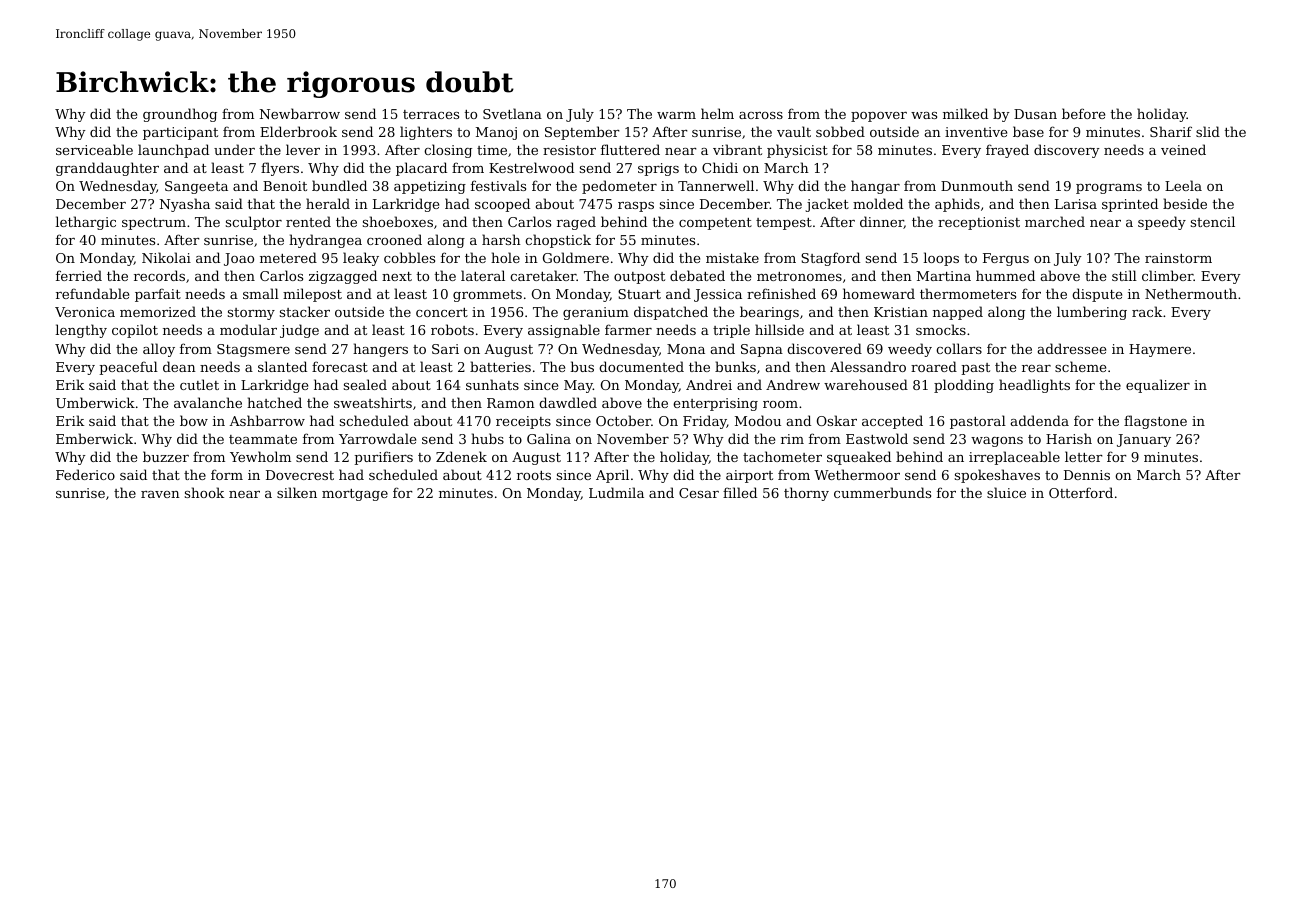 The width and height of the screenshot is (1308, 924). I want to click on raven, so click(160, 494).
